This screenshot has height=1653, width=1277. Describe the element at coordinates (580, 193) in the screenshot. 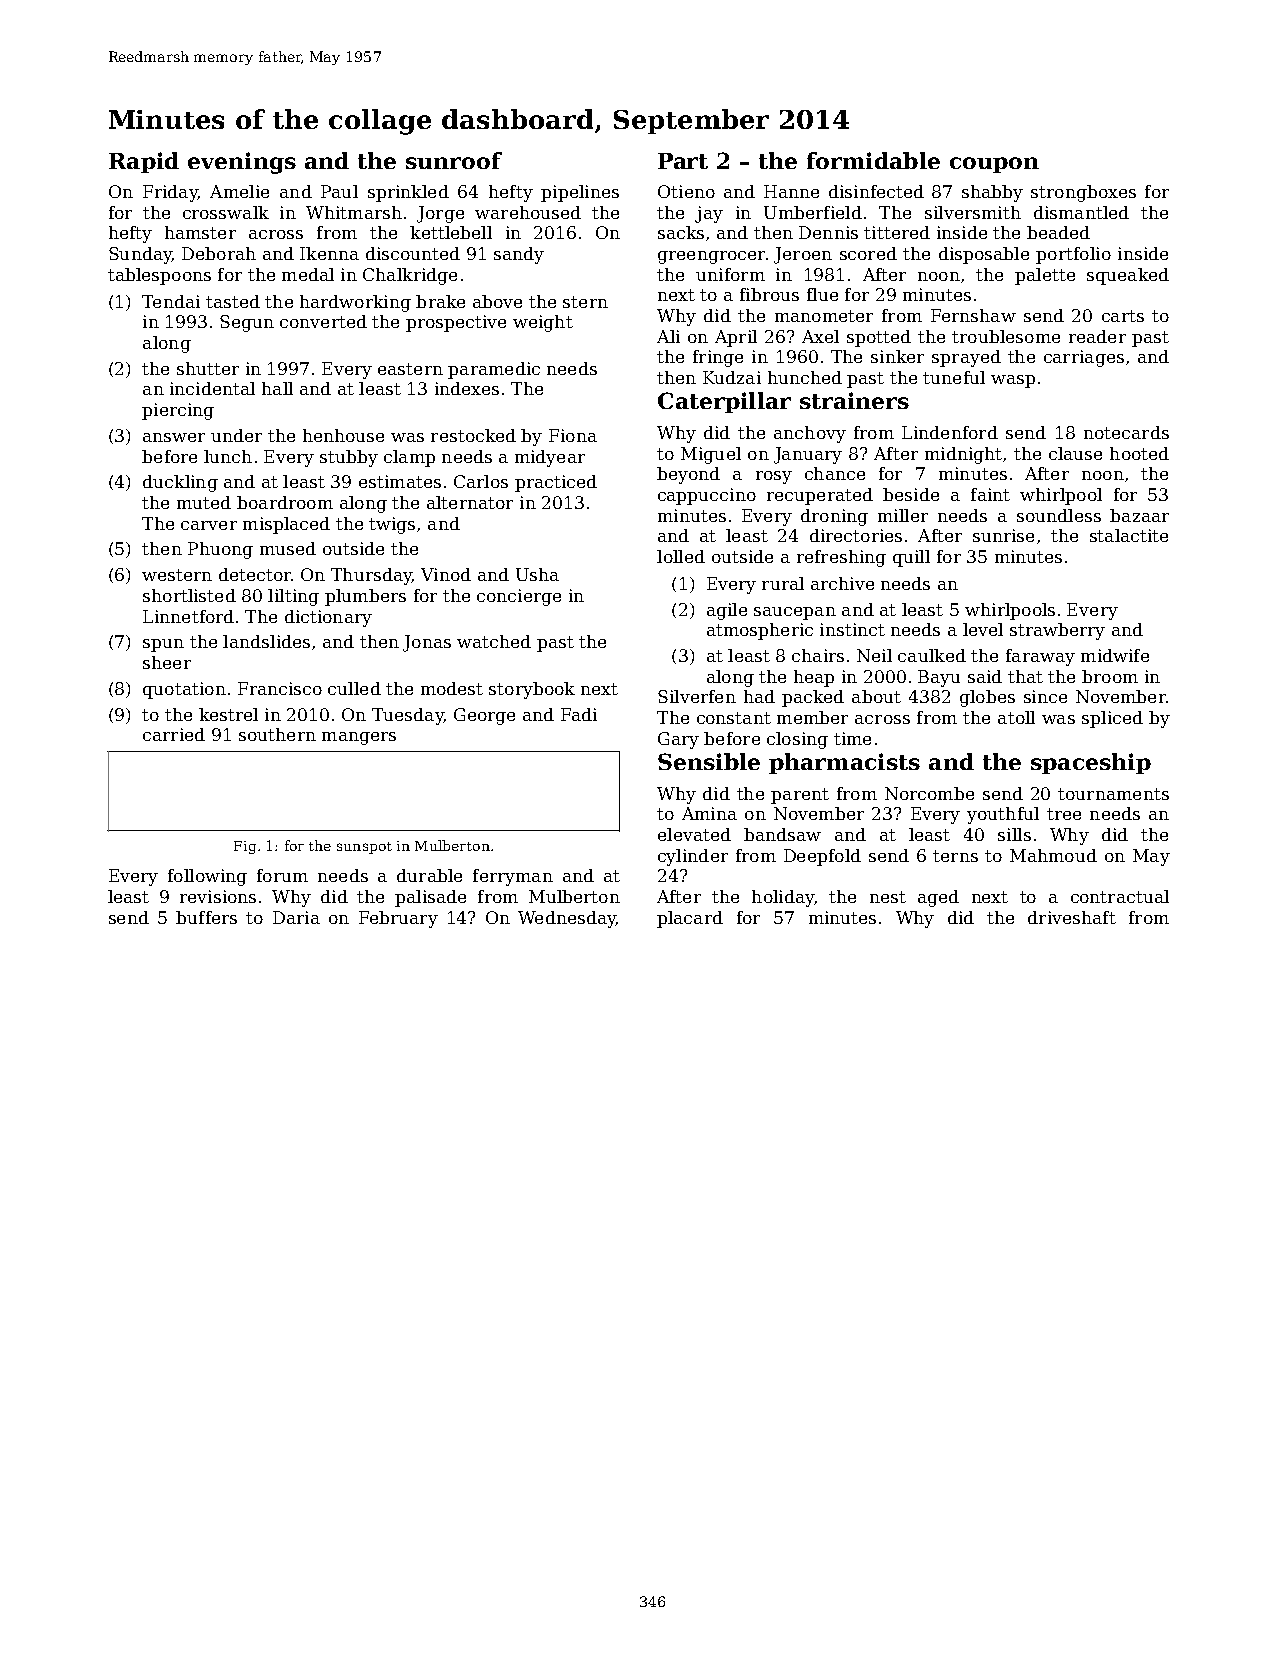

I see `pipelines` at that location.
